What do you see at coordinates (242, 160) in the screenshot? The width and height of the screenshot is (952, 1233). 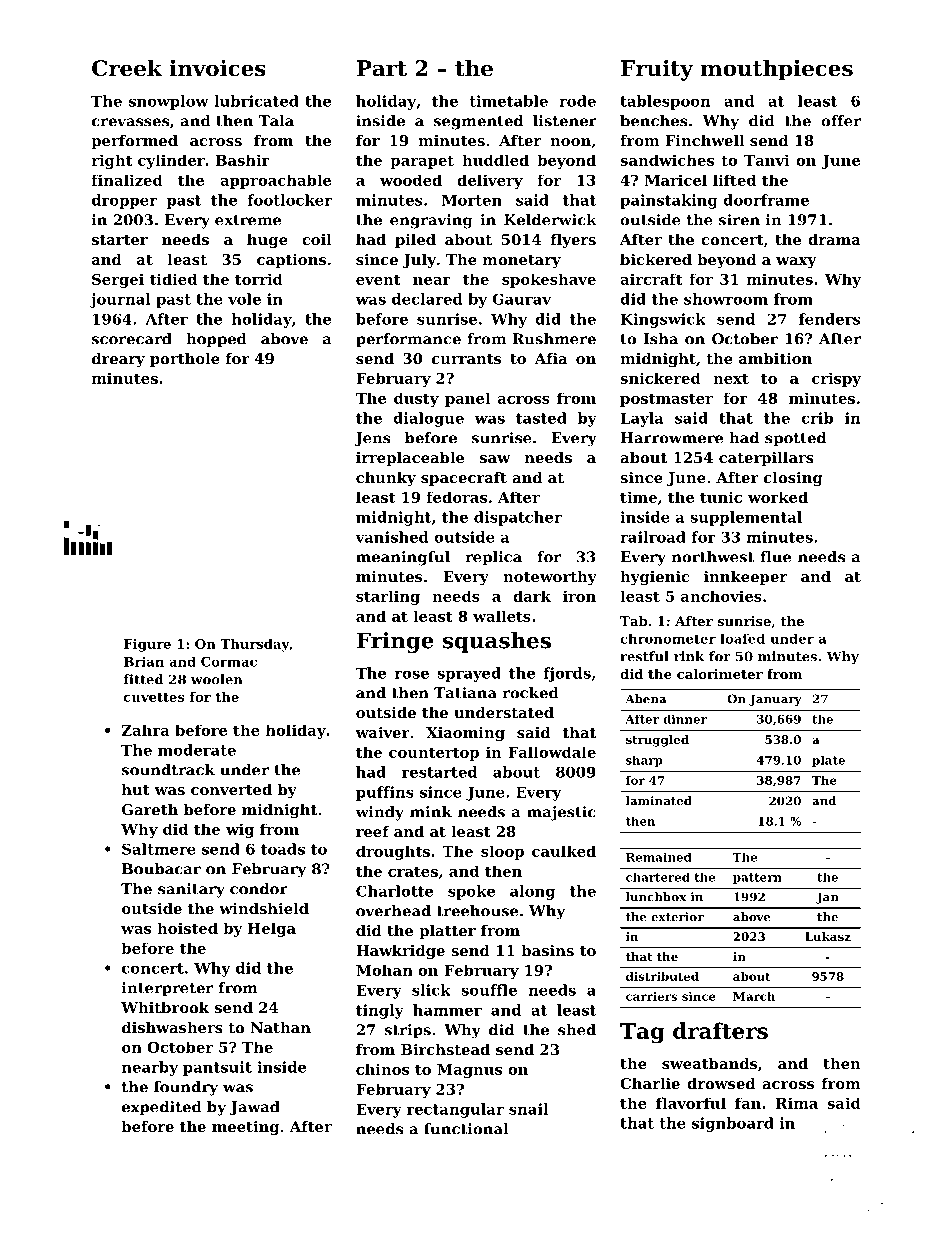 I see `Bashir` at bounding box center [242, 160].
